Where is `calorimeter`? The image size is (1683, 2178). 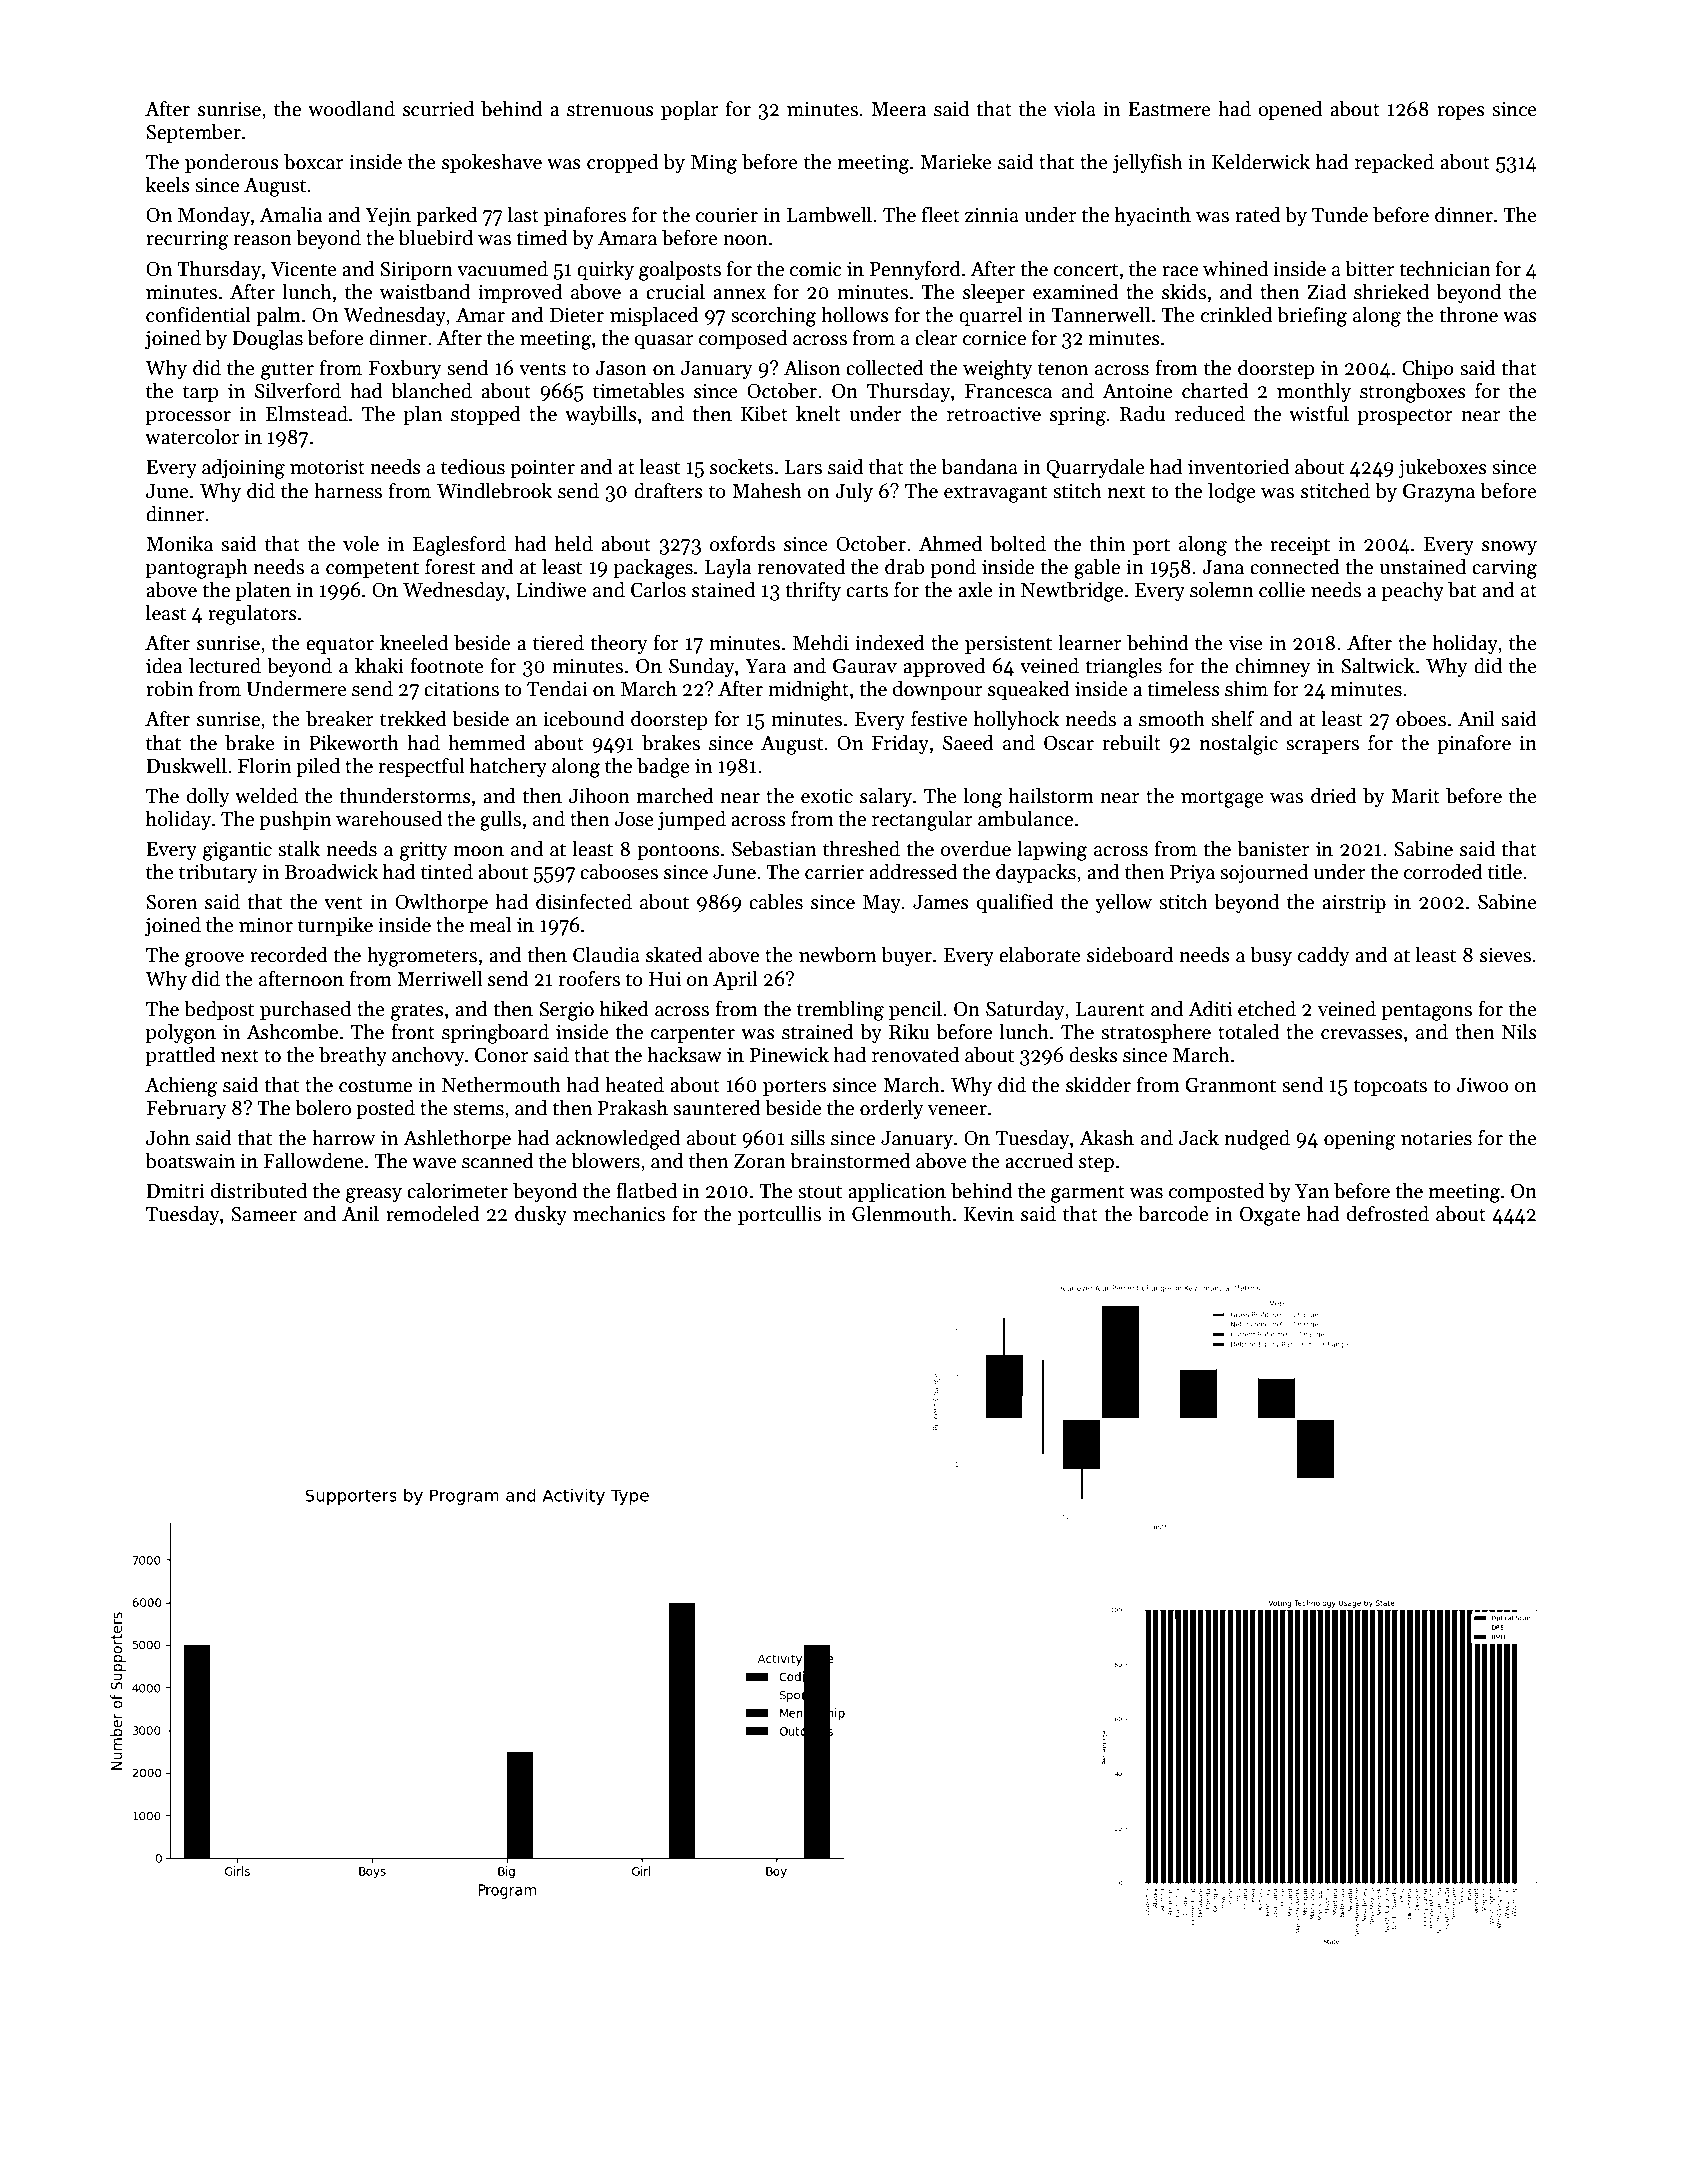
calorimeter is located at coordinates (457, 1190).
